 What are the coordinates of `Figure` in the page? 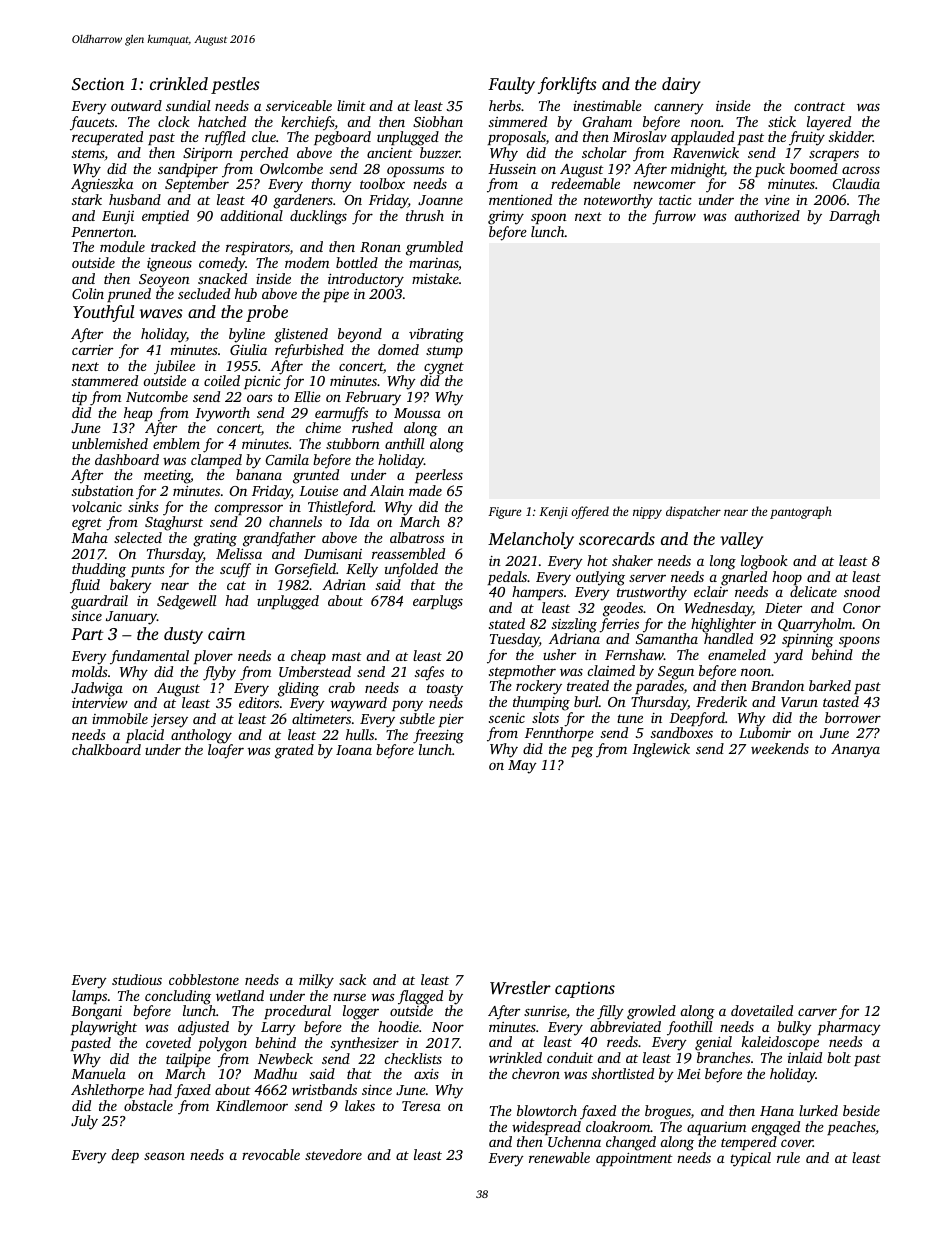 It's located at (504, 513).
